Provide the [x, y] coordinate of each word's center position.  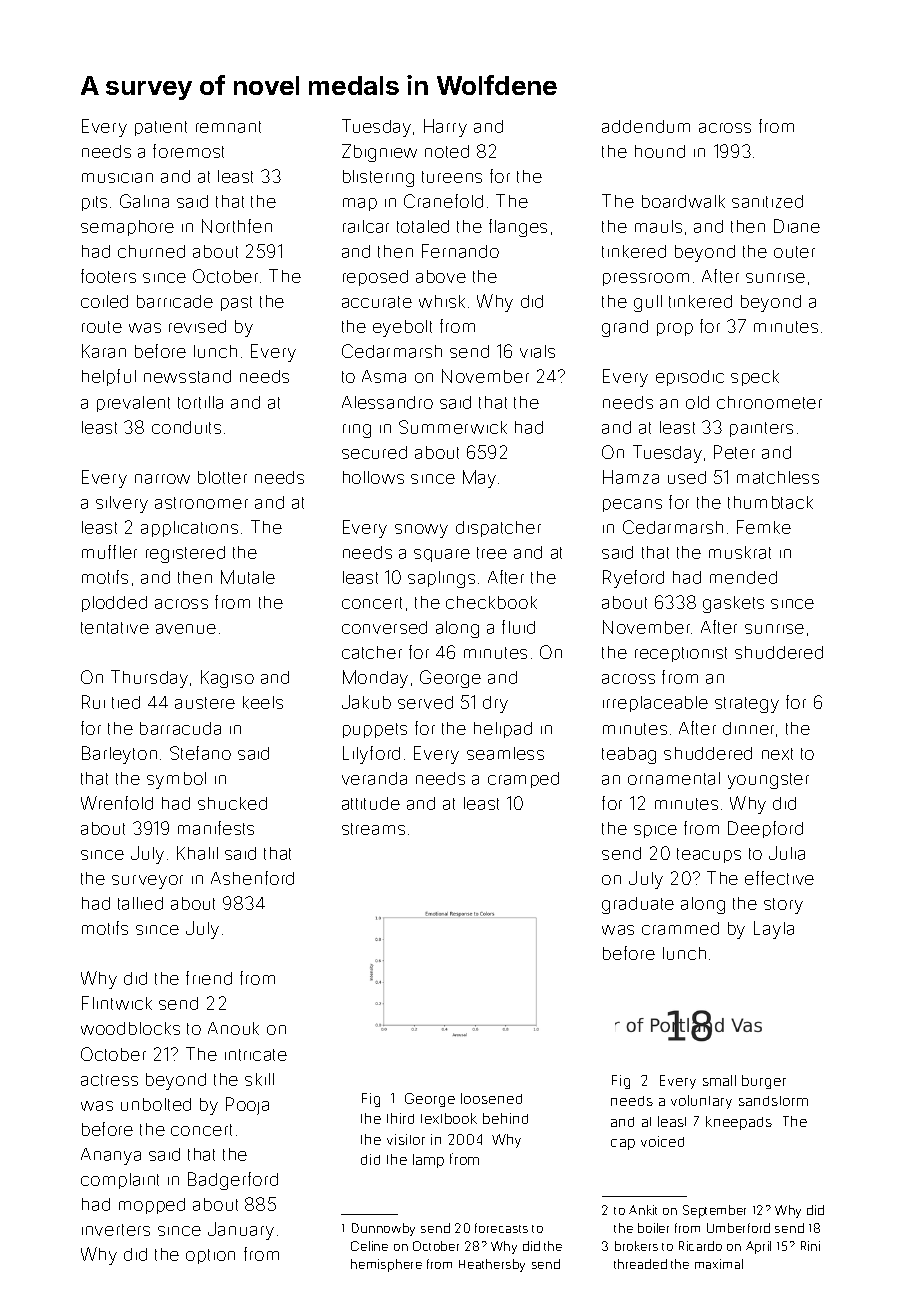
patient [161, 128]
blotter [222, 477]
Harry [445, 128]
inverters [116, 1230]
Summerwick [453, 427]
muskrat [740, 552]
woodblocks [130, 1028]
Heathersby [492, 1265]
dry [495, 704]
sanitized [767, 201]
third [400, 1118]
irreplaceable [655, 704]
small [719, 1080]
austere [205, 703]
